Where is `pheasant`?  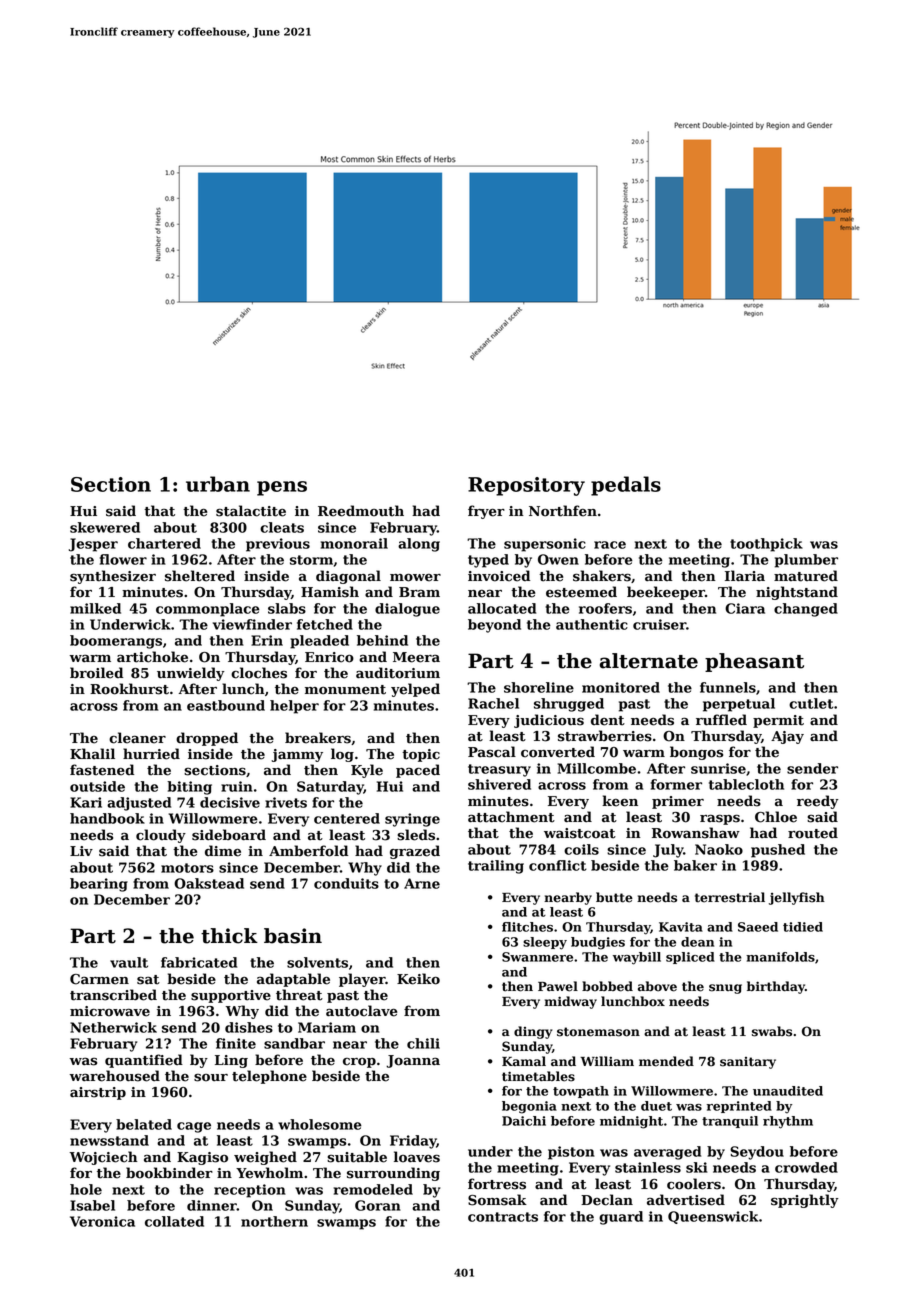 pheasant is located at coordinates (754, 662).
